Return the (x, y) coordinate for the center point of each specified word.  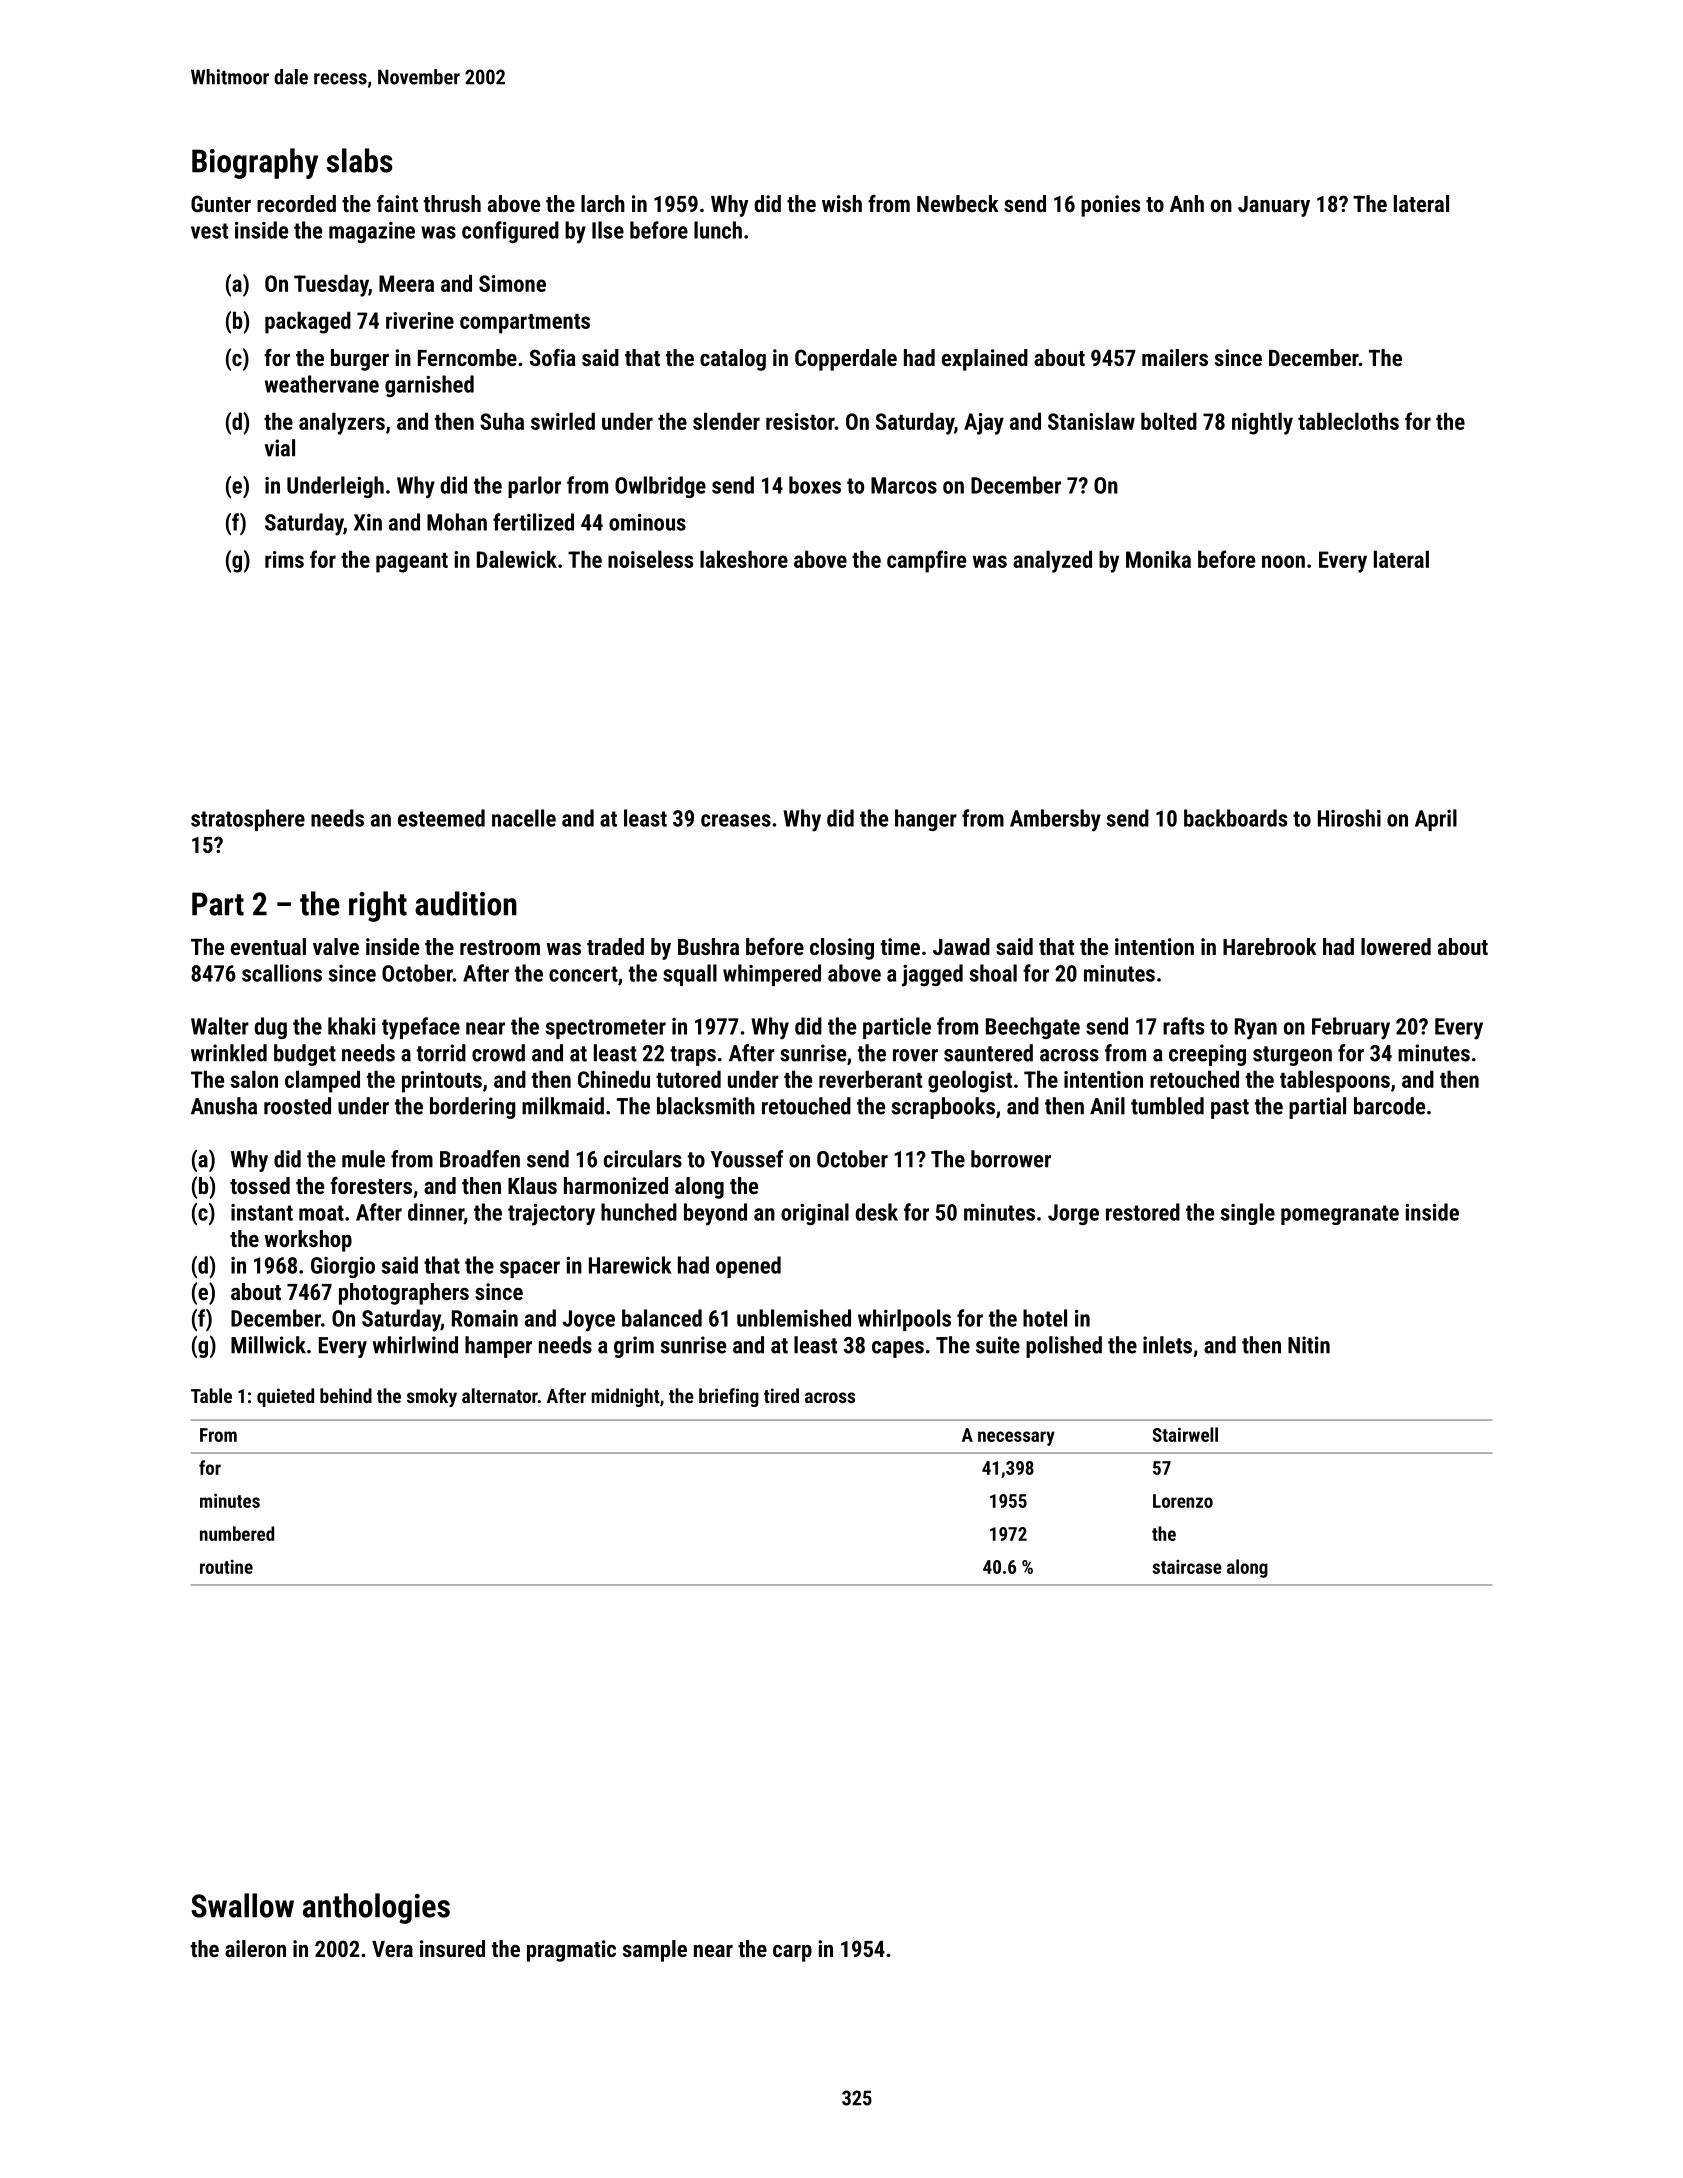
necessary (1016, 1438)
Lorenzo (1183, 1501)
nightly (1262, 423)
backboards (1235, 818)
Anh (1187, 203)
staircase (1187, 1566)
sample (655, 1951)
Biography (255, 163)
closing (842, 949)
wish (842, 203)
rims (284, 559)
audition (466, 903)
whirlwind (415, 1345)
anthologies (376, 1908)
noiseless (650, 559)
